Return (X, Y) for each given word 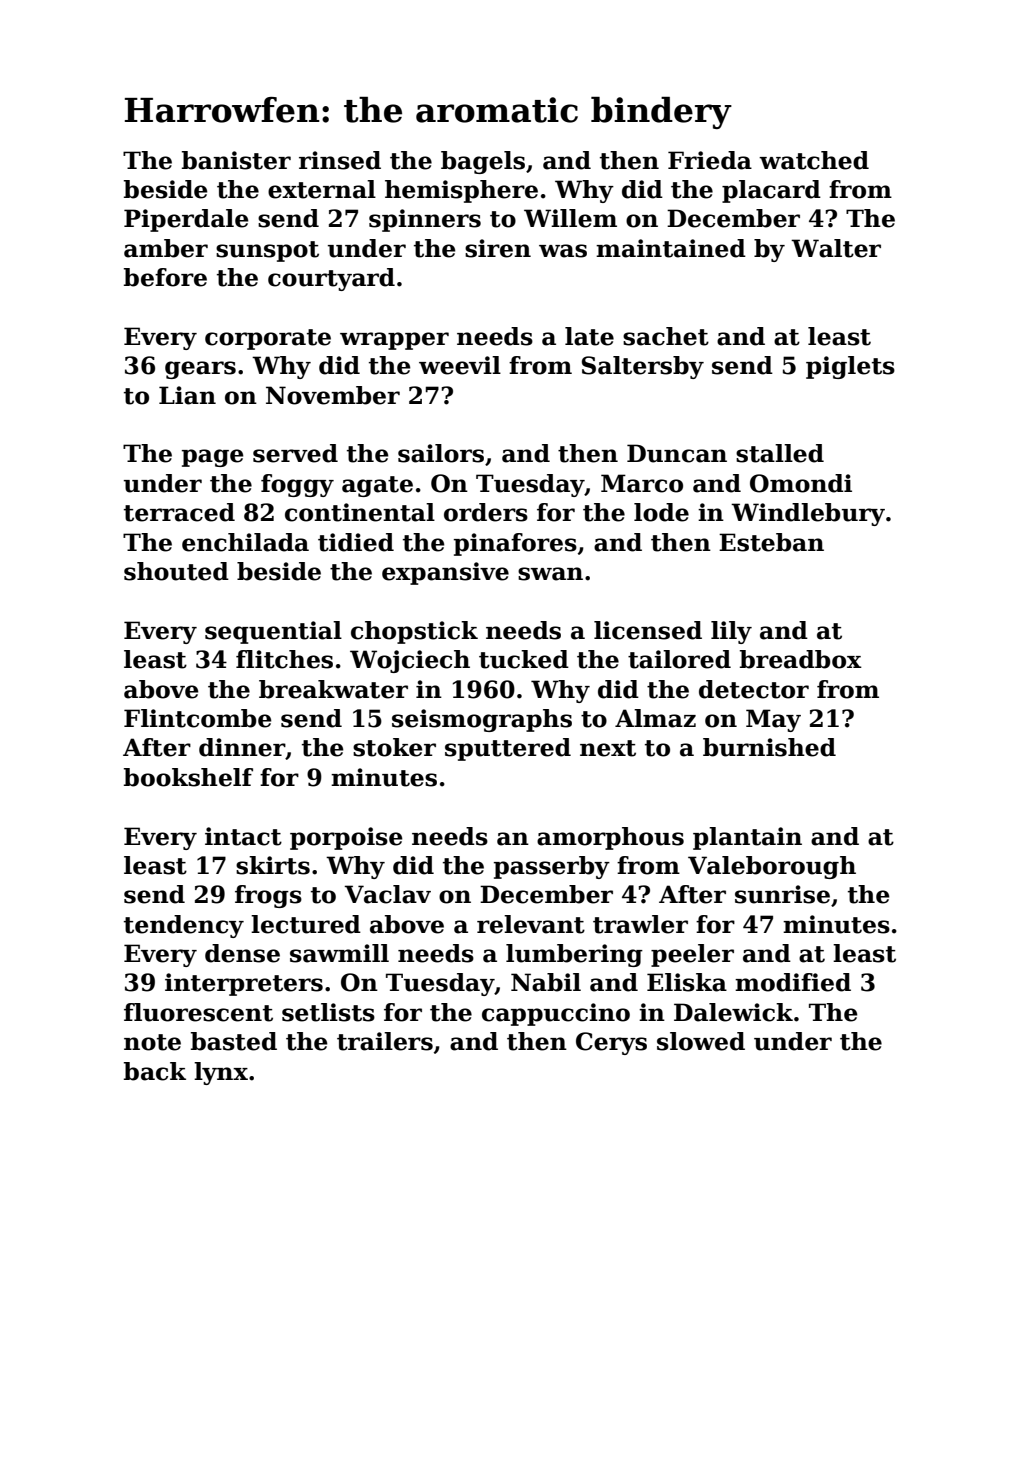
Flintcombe (198, 718)
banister (236, 160)
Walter (836, 248)
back (155, 1071)
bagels (483, 162)
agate (377, 486)
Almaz (655, 718)
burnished (769, 747)
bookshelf (188, 777)
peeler (692, 955)
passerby (552, 867)
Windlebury (808, 514)
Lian (187, 395)
